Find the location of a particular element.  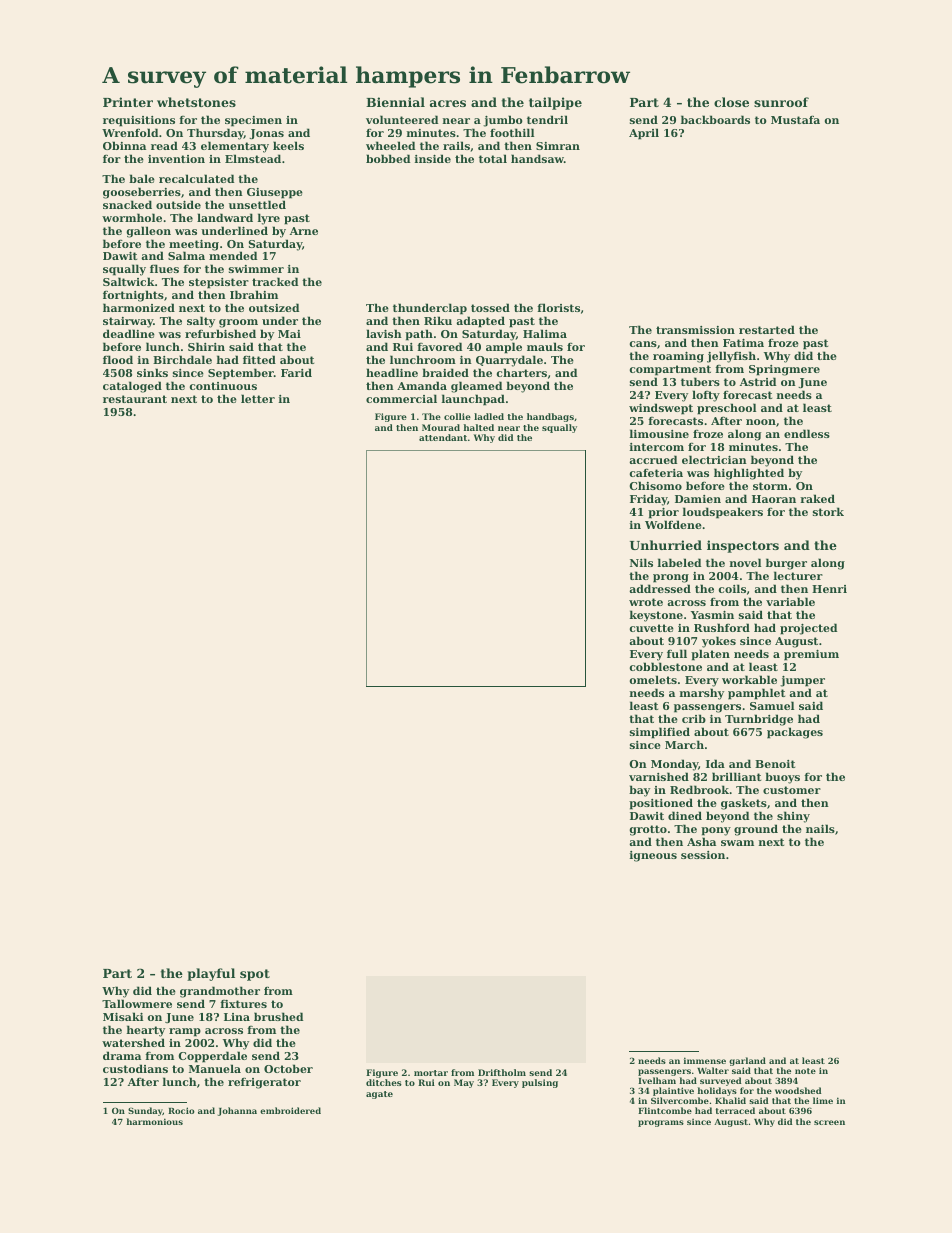

handbags is located at coordinates (550, 417).
